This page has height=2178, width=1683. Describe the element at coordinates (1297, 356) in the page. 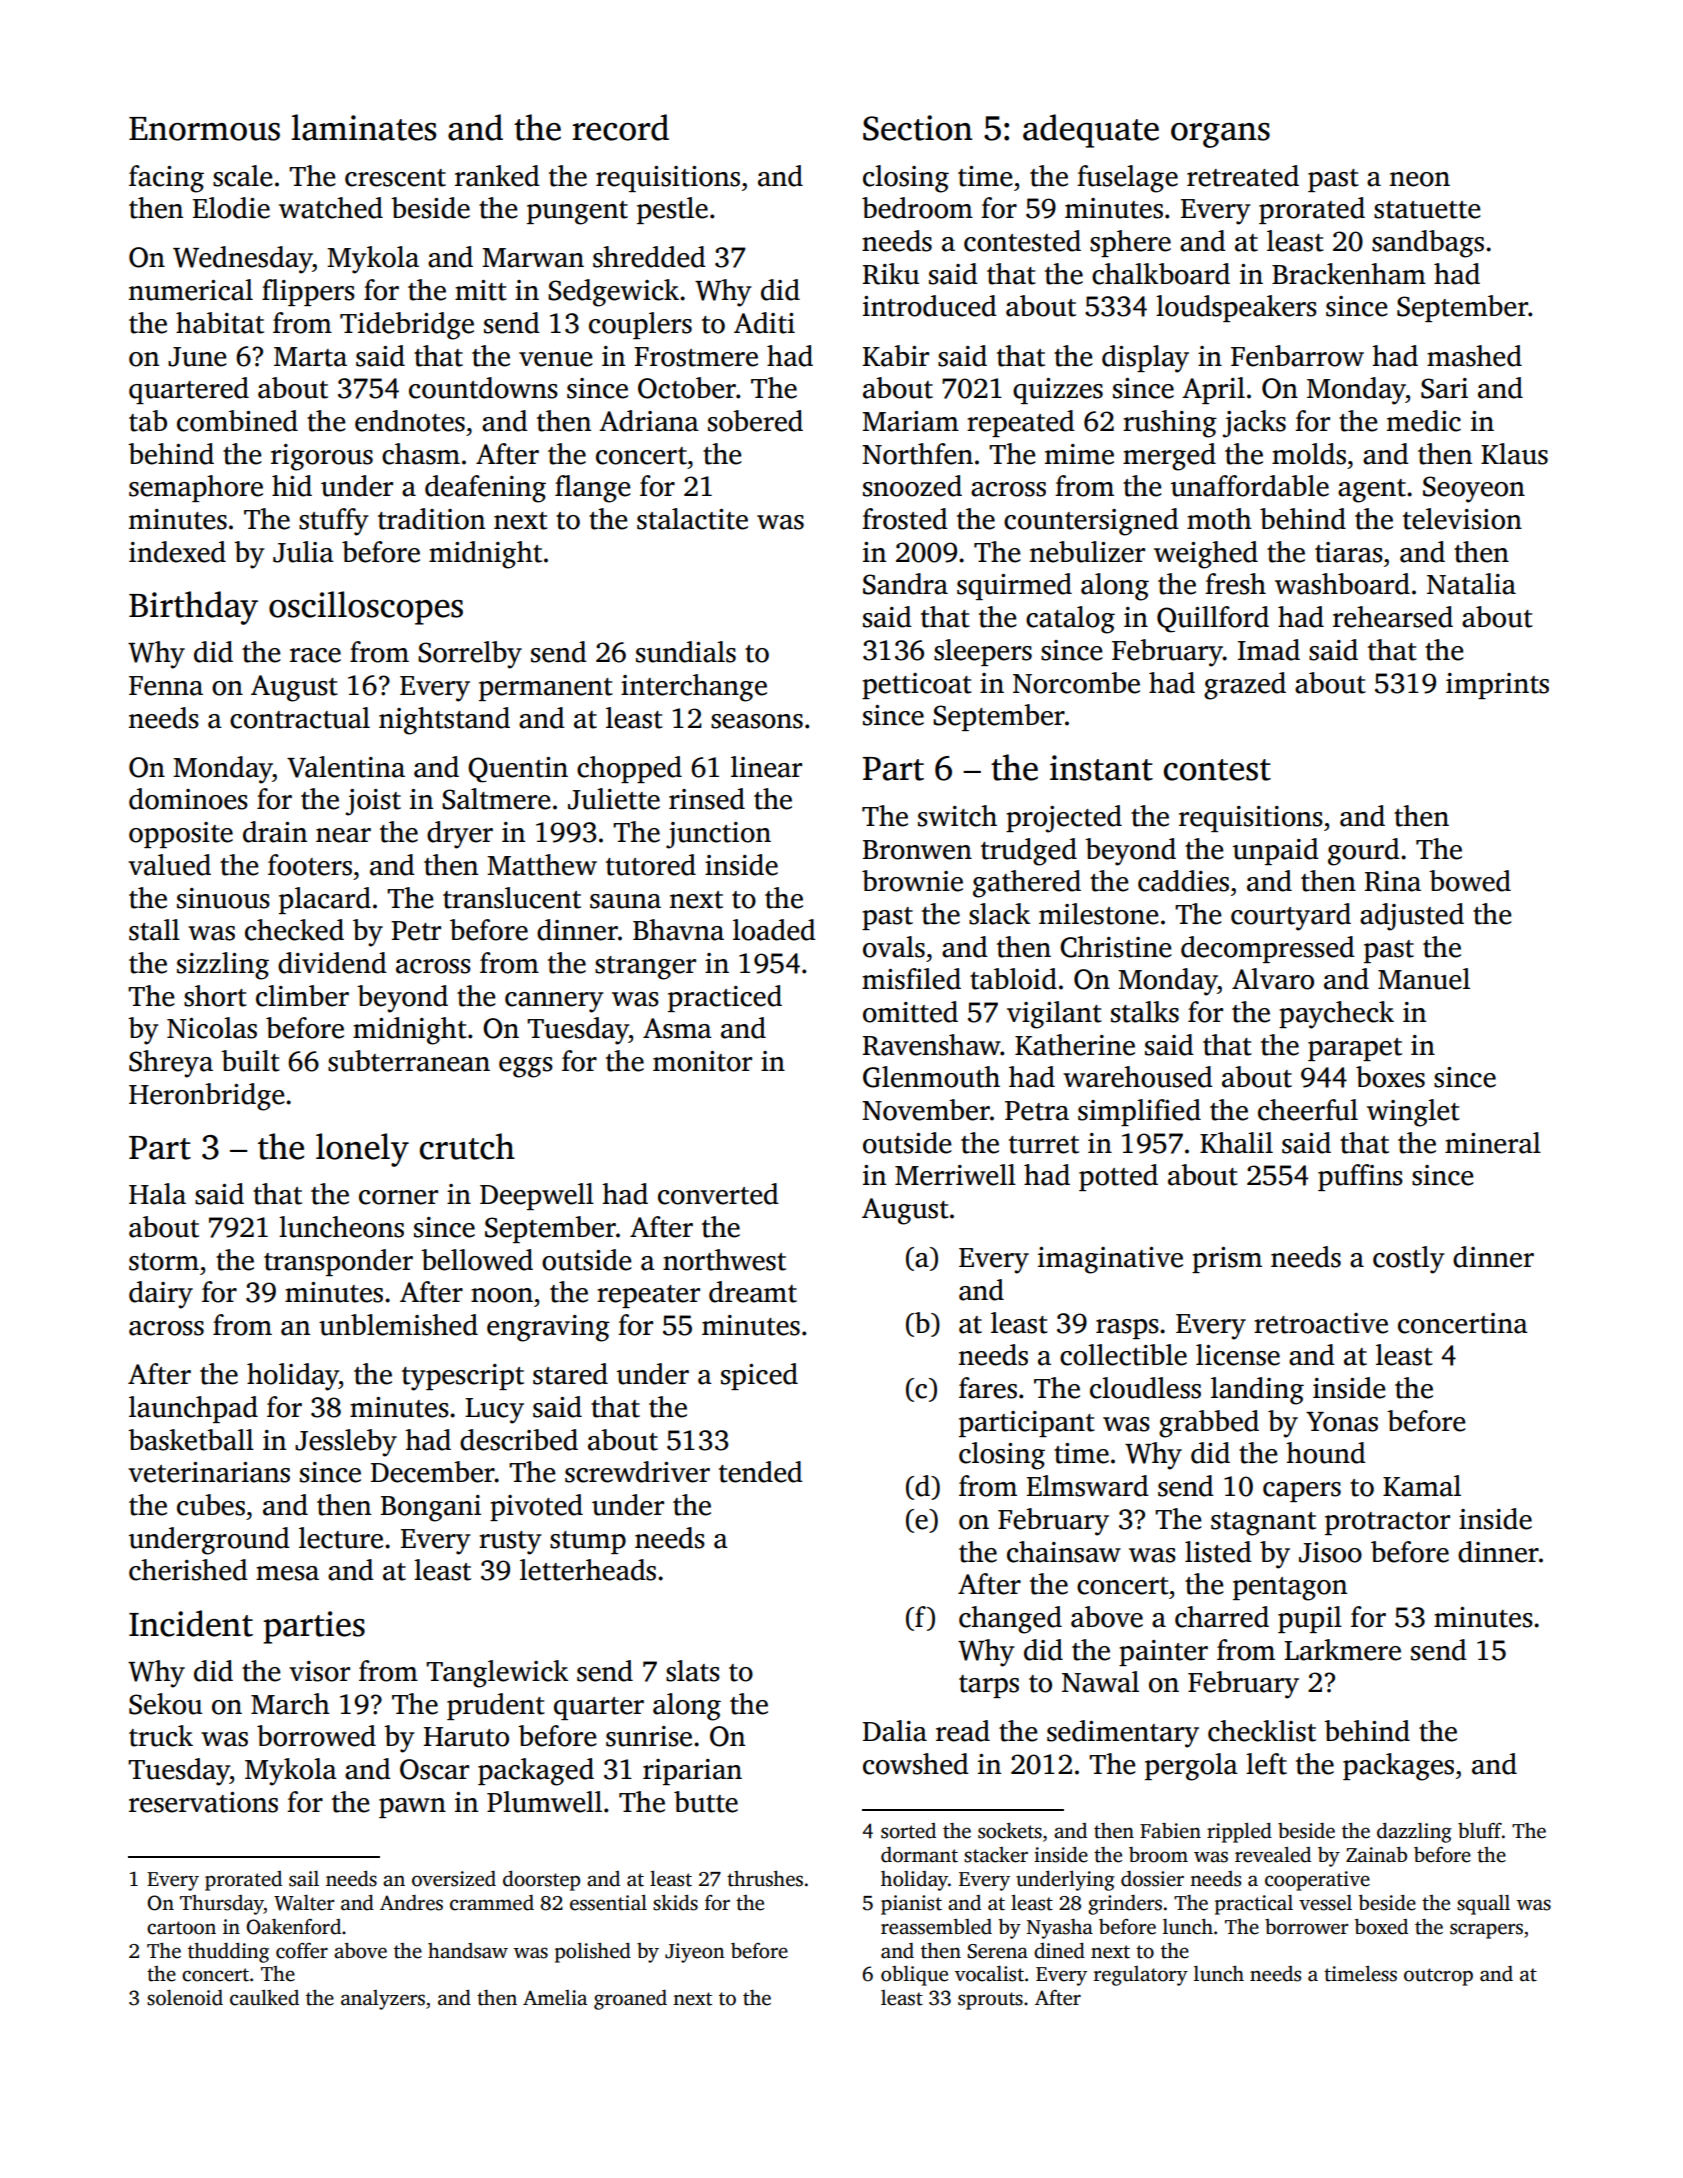

I see `Fenbarrow` at that location.
